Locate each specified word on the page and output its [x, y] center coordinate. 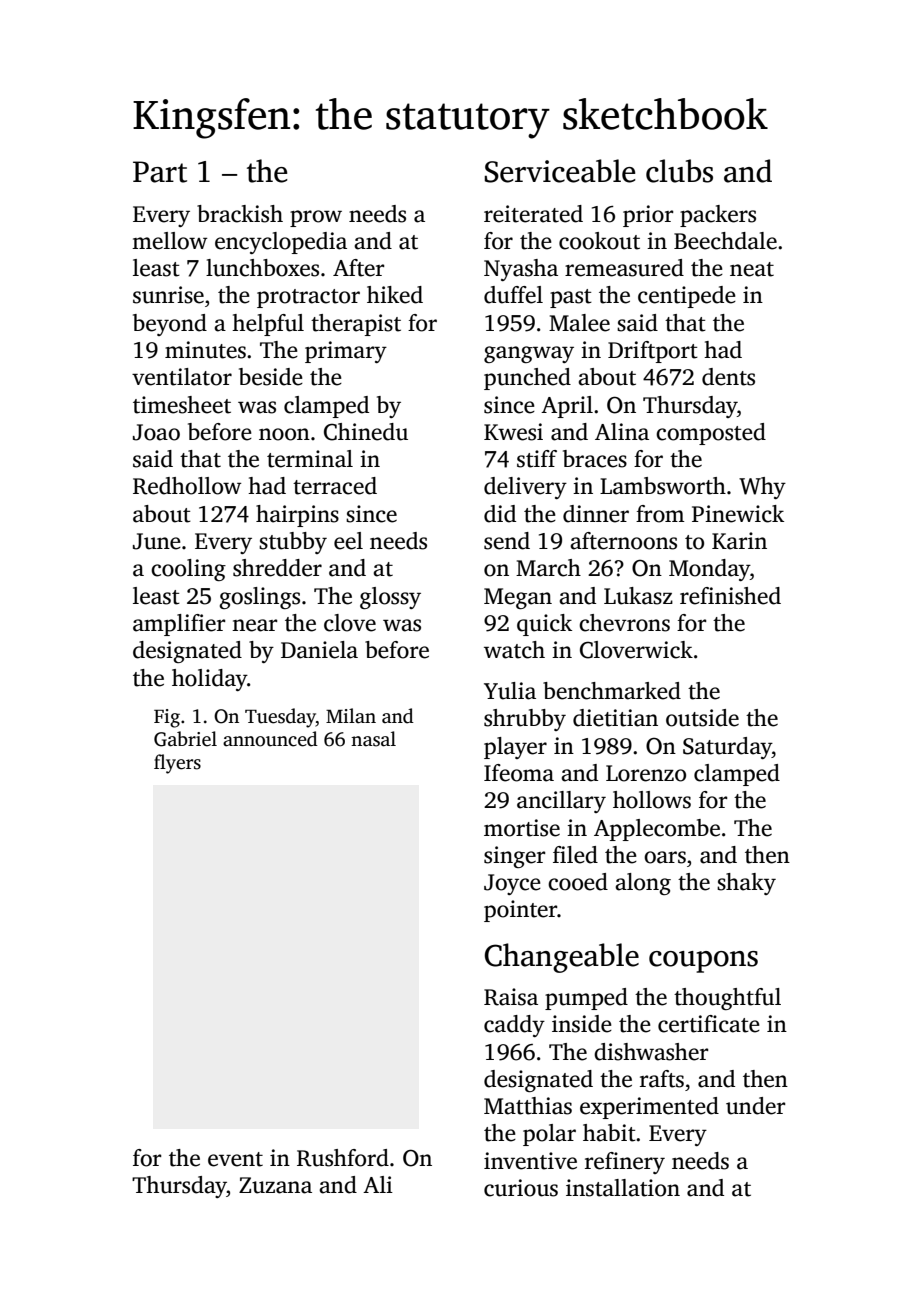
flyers [177, 764]
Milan [351, 716]
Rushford [343, 1158]
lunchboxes [262, 268]
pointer [521, 911]
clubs [679, 171]
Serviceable [560, 171]
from [660, 514]
